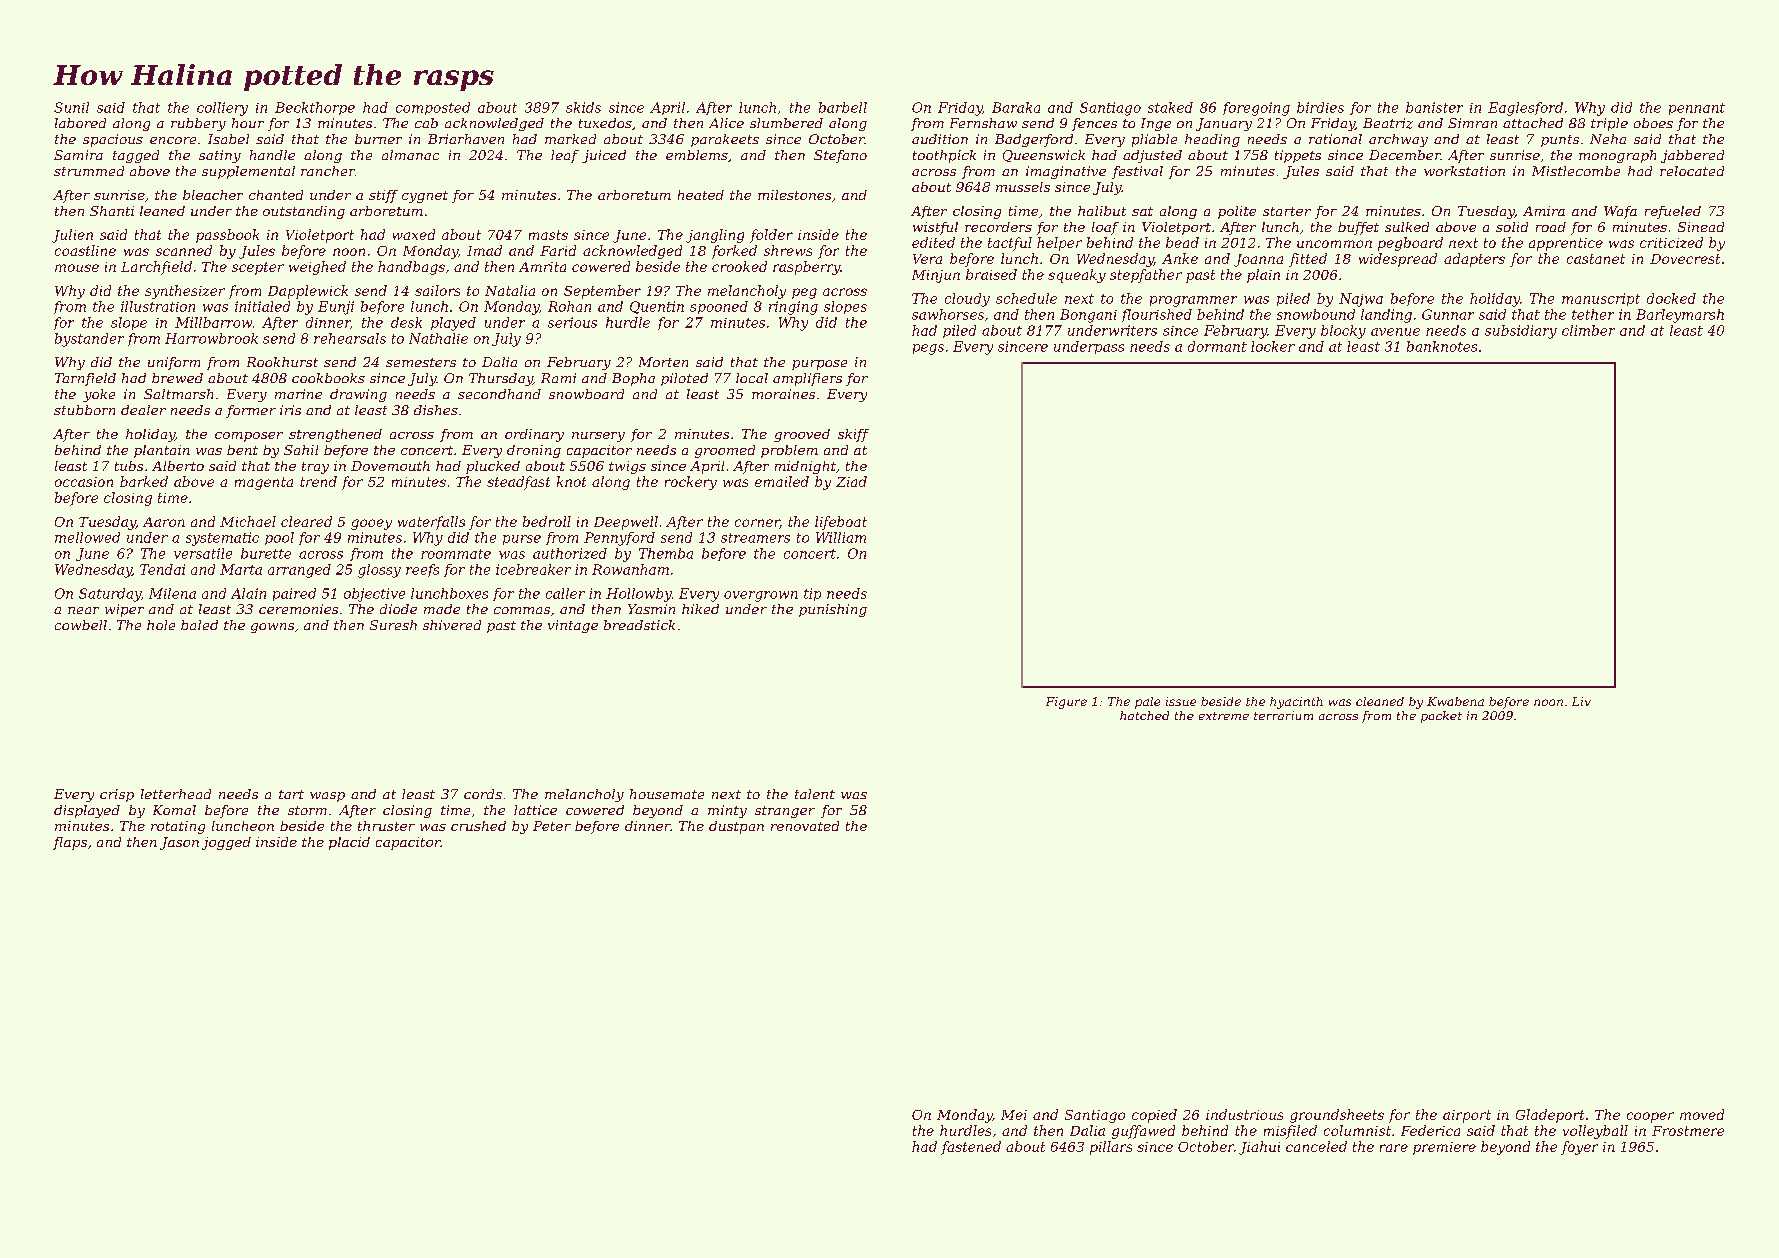 The height and width of the screenshot is (1258, 1779). I want to click on Ziad, so click(851, 481).
